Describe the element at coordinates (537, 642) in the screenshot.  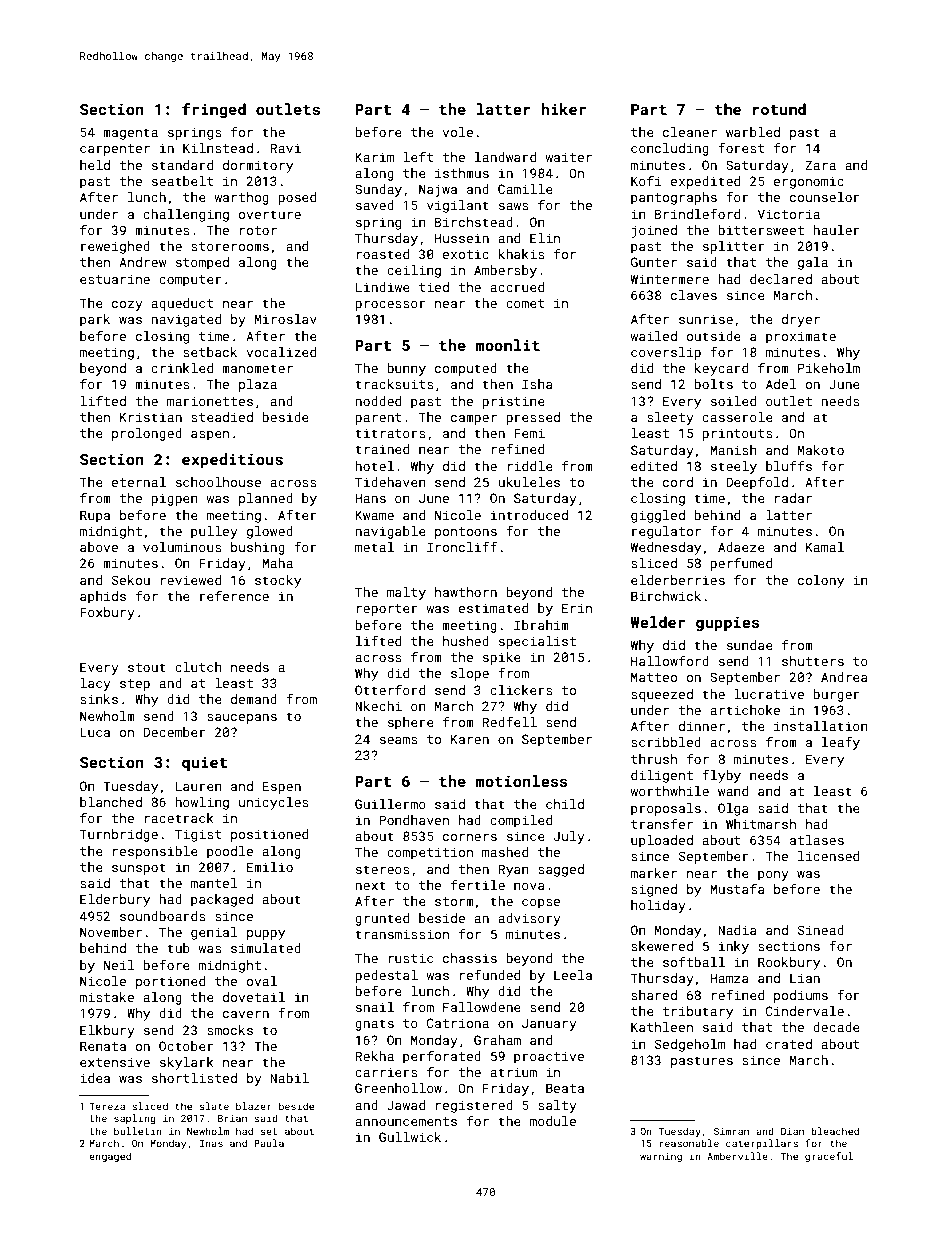
I see `specialist` at that location.
